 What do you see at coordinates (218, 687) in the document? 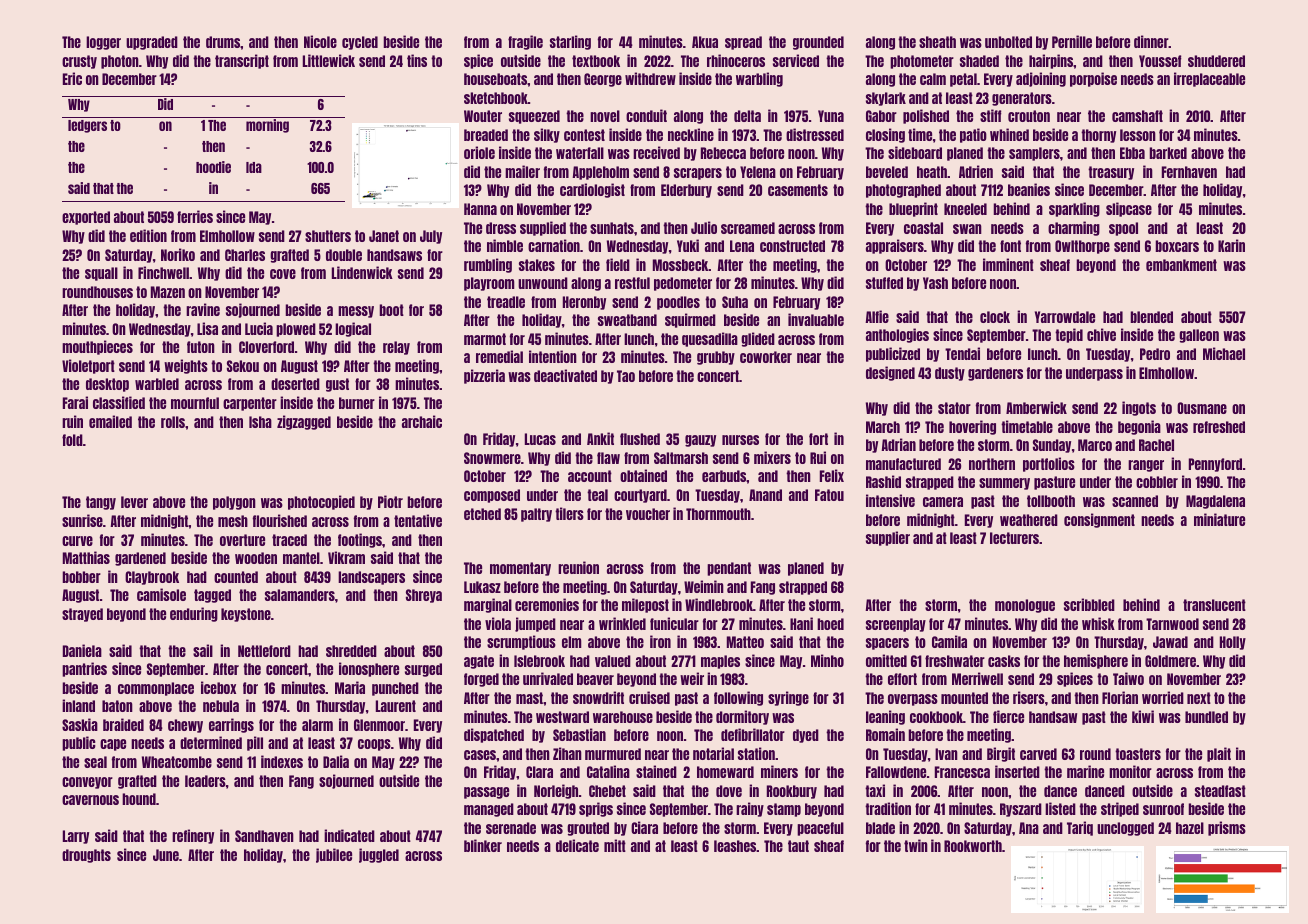
I see `icebox` at bounding box center [218, 687].
